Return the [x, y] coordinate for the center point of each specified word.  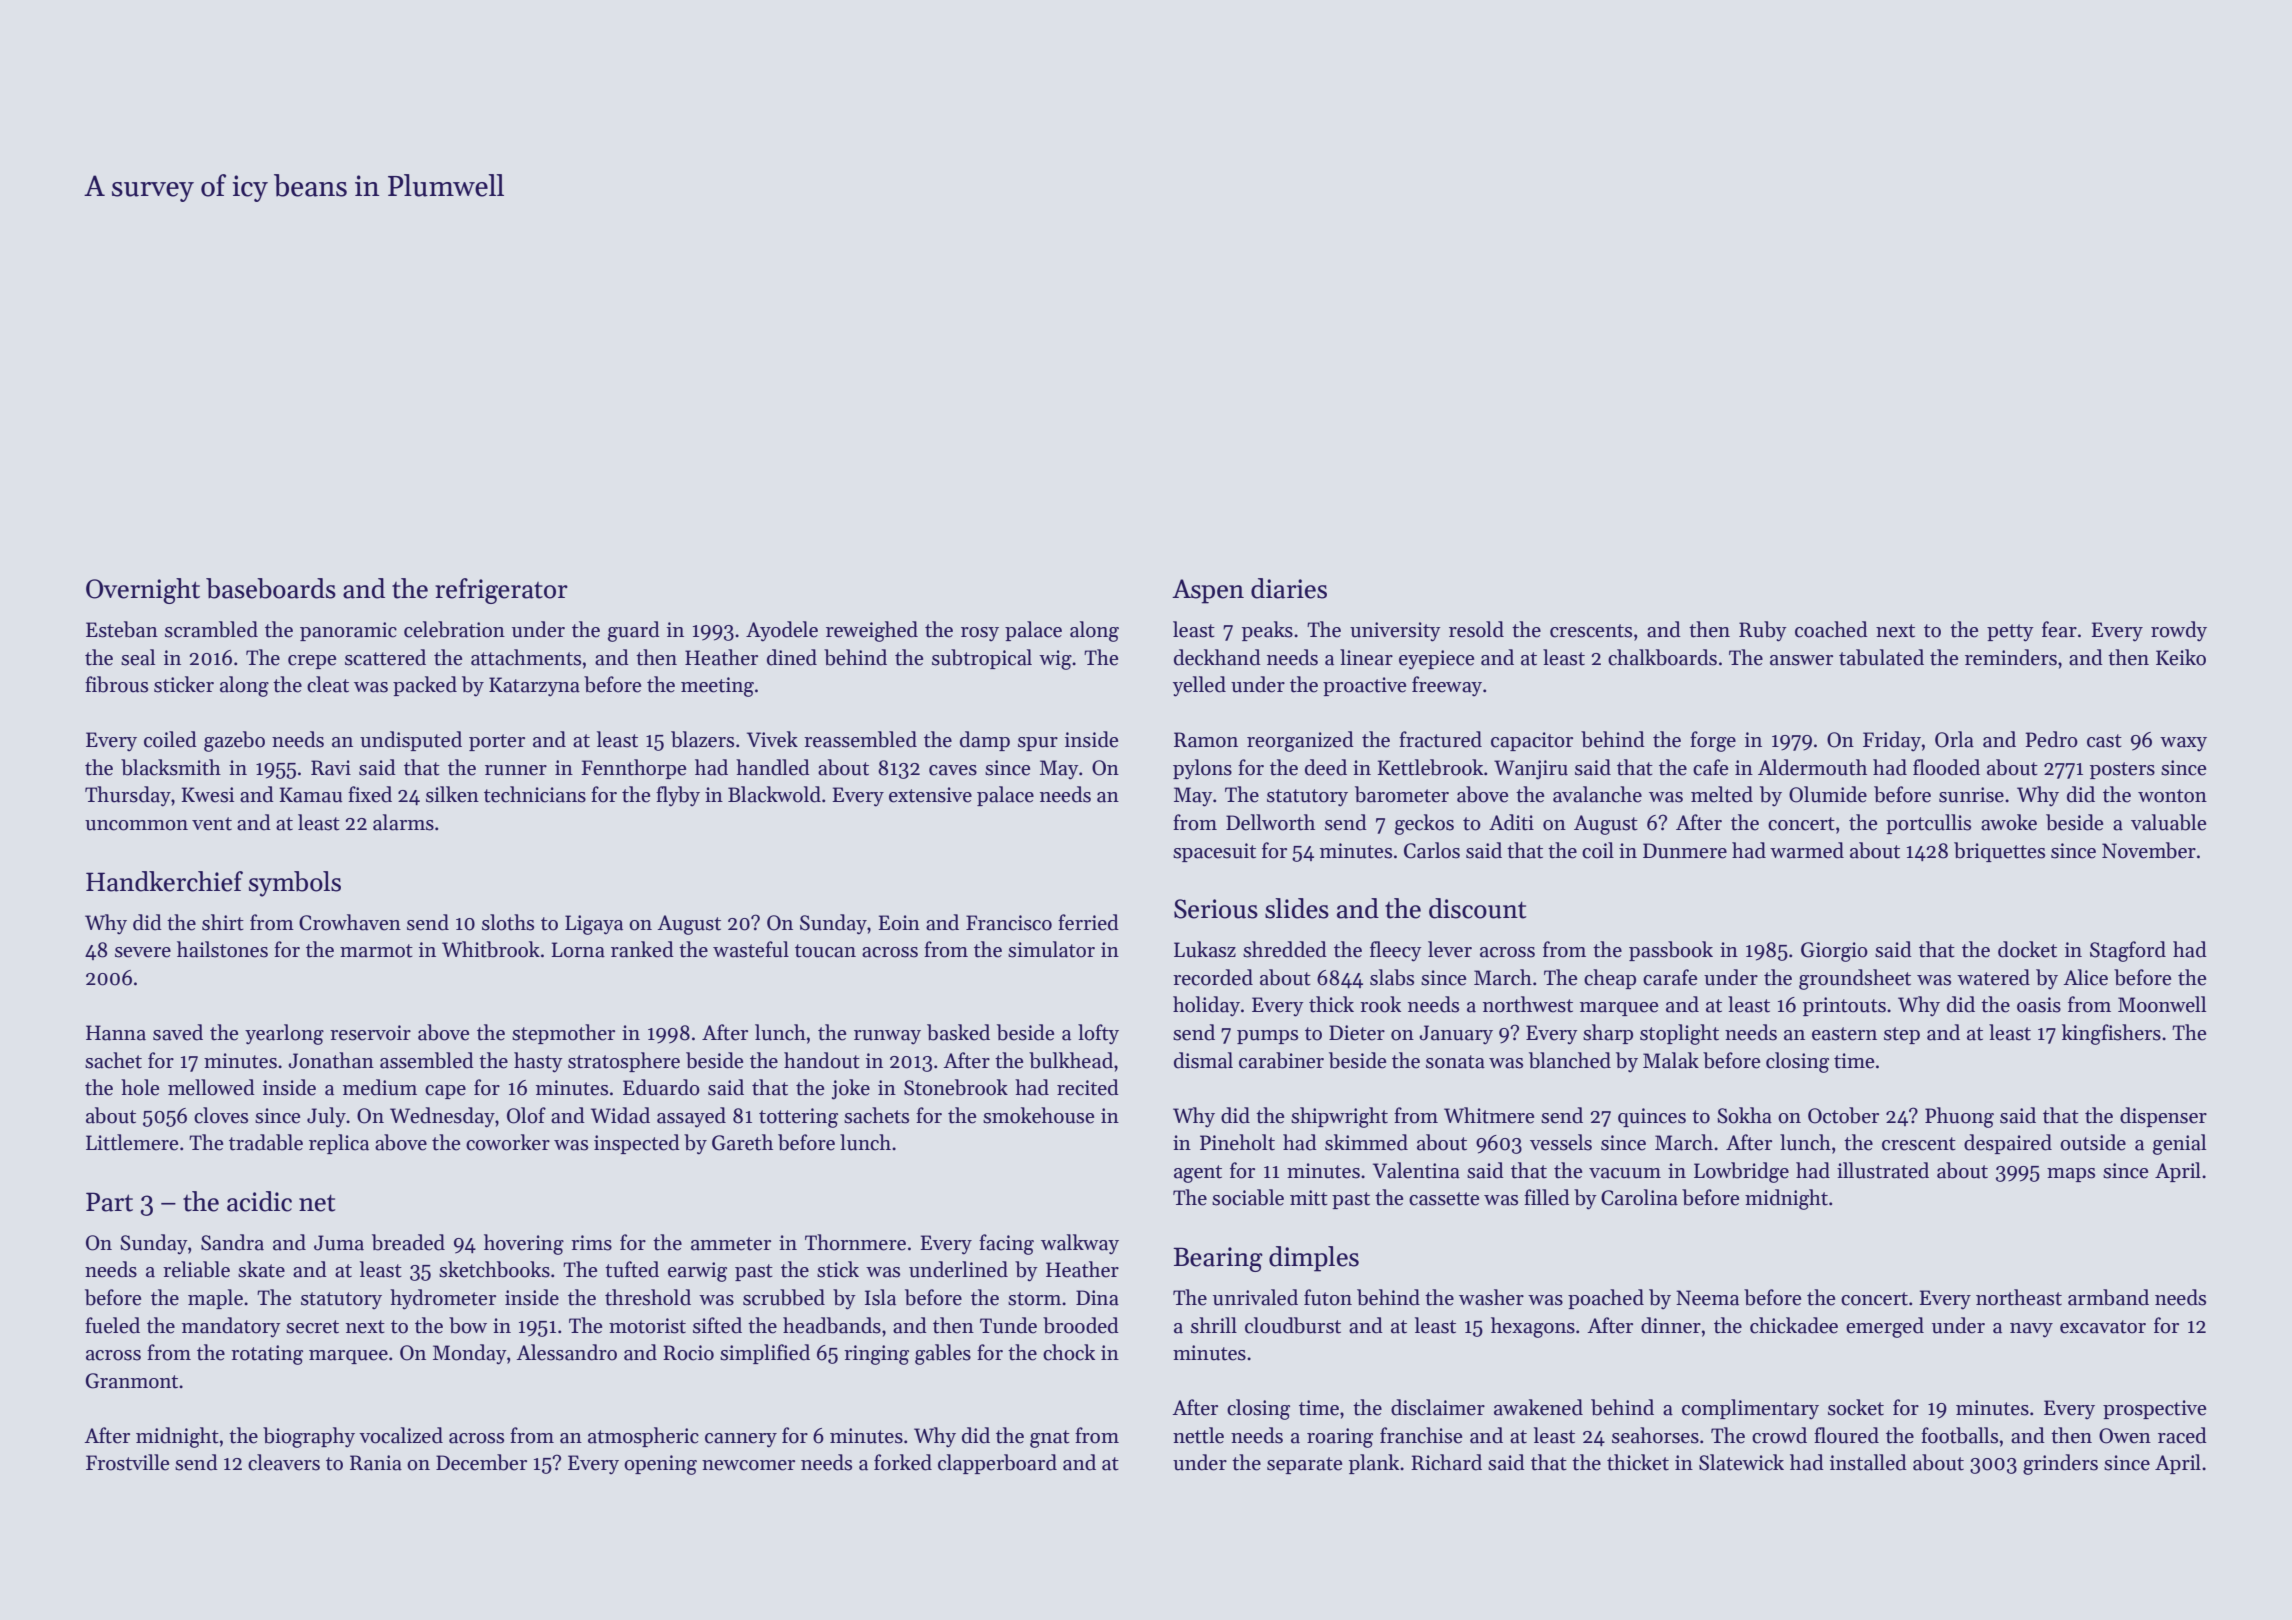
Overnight [143, 591]
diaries [1289, 588]
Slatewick [1741, 1462]
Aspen [1208, 591]
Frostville [127, 1462]
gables [943, 1354]
